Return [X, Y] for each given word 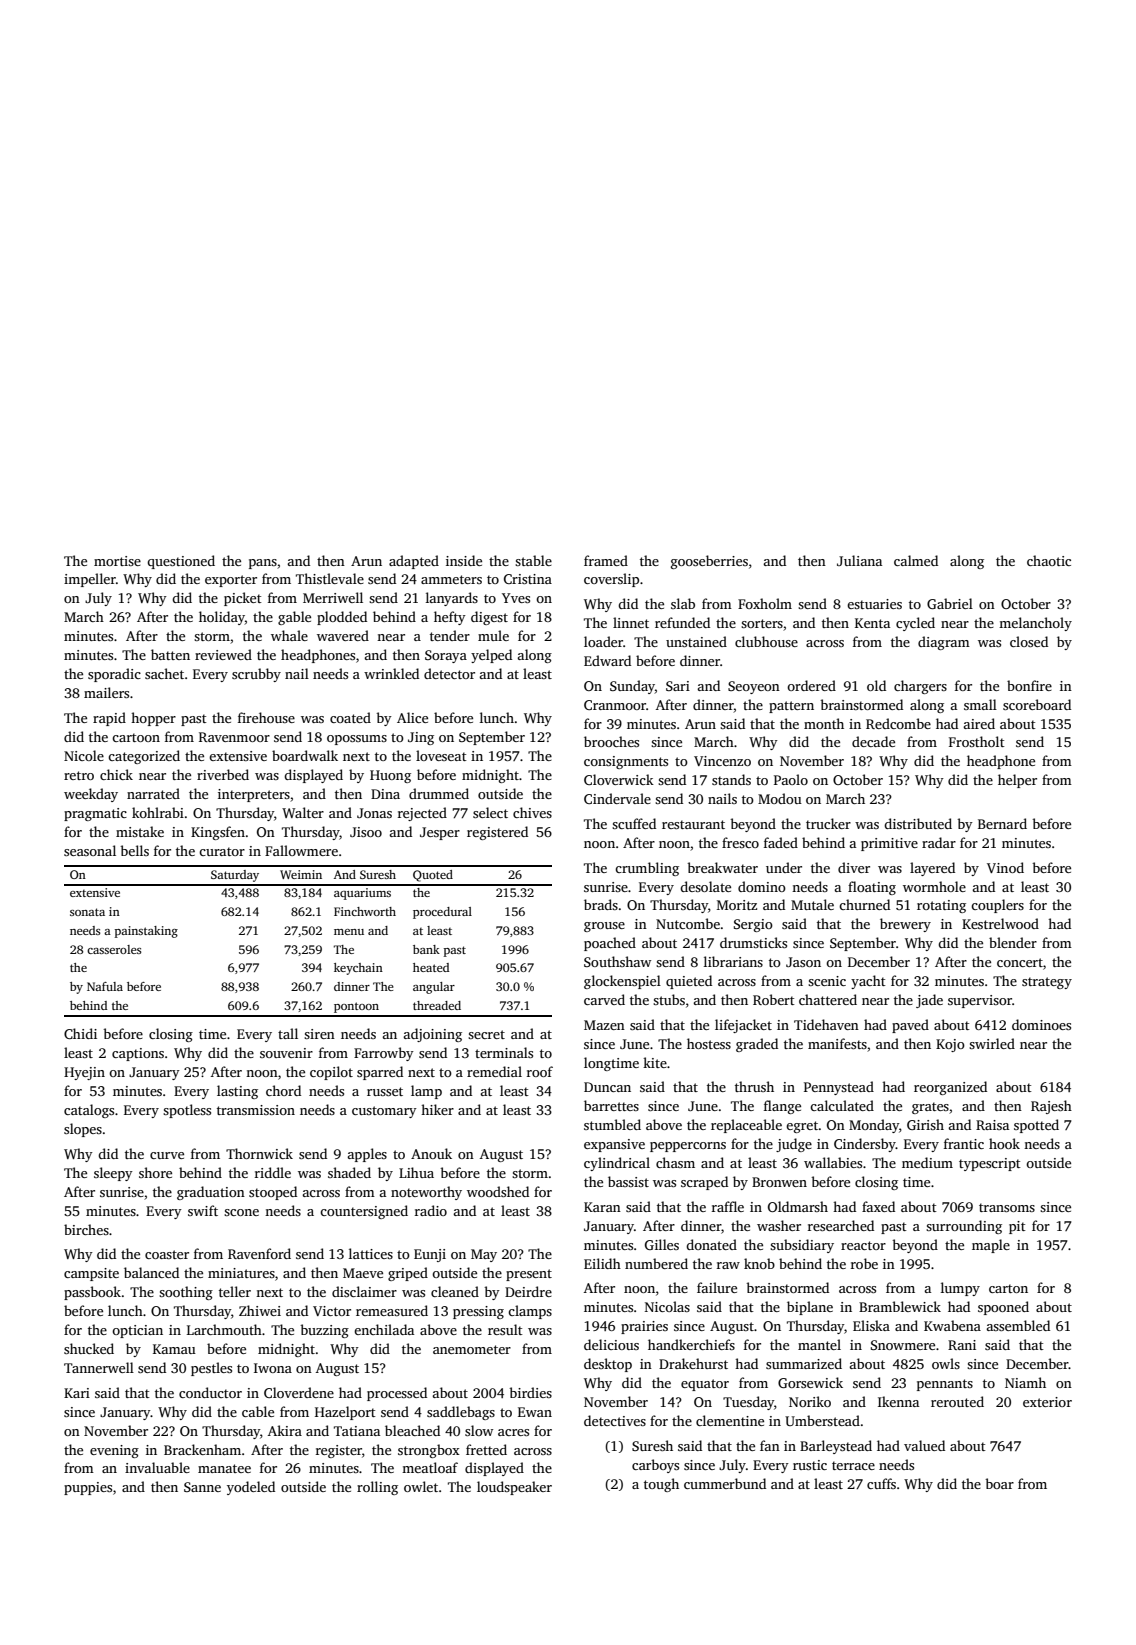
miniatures [241, 1273]
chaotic [1049, 560]
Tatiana [357, 1431]
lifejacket [743, 1026]
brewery [905, 925]
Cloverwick [619, 779]
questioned [181, 562]
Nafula [105, 986]
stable [533, 560]
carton [1008, 1288]
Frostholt [977, 741]
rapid [109, 719]
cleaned [455, 1291]
